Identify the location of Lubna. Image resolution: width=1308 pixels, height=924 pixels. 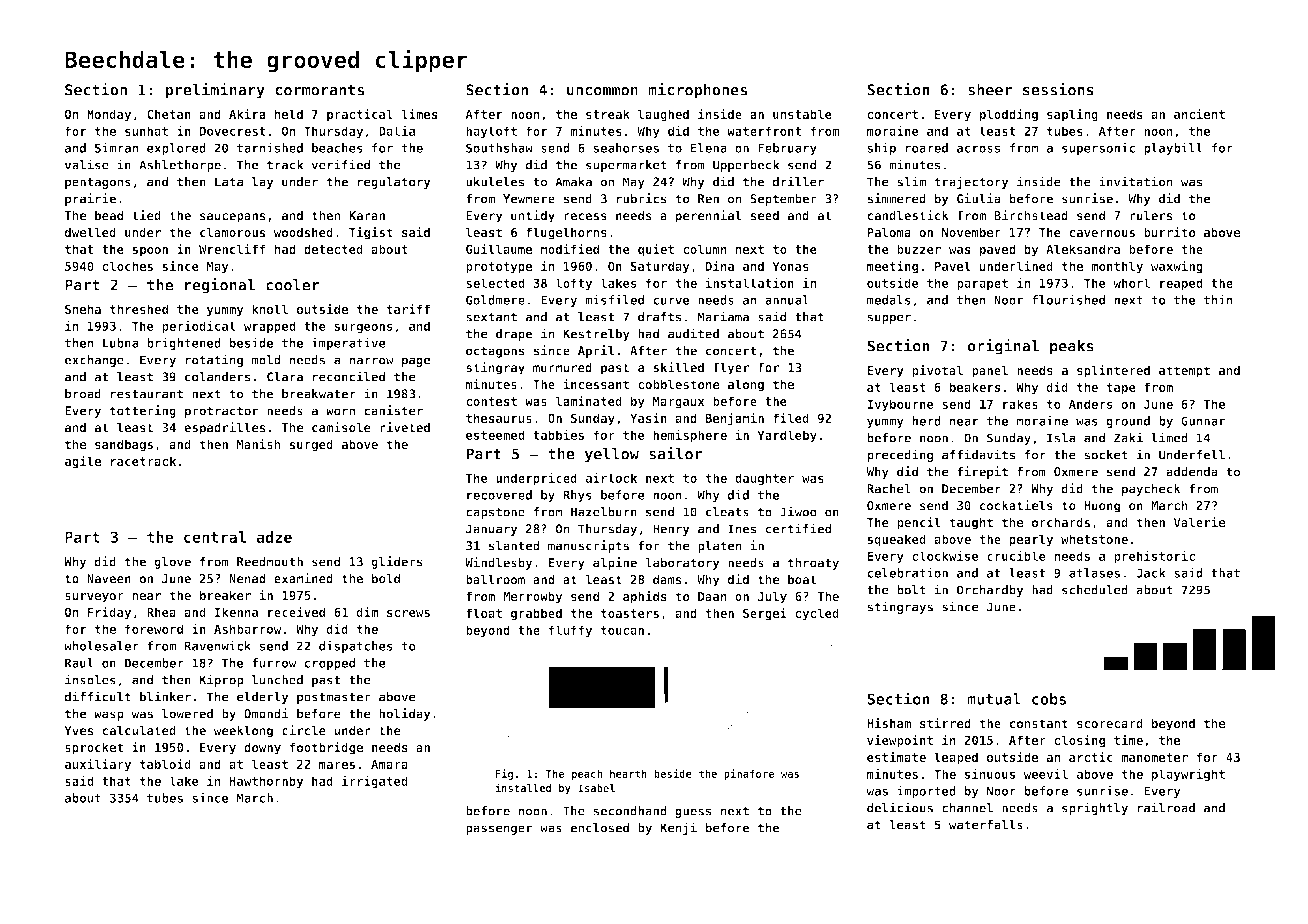
(121, 343).
